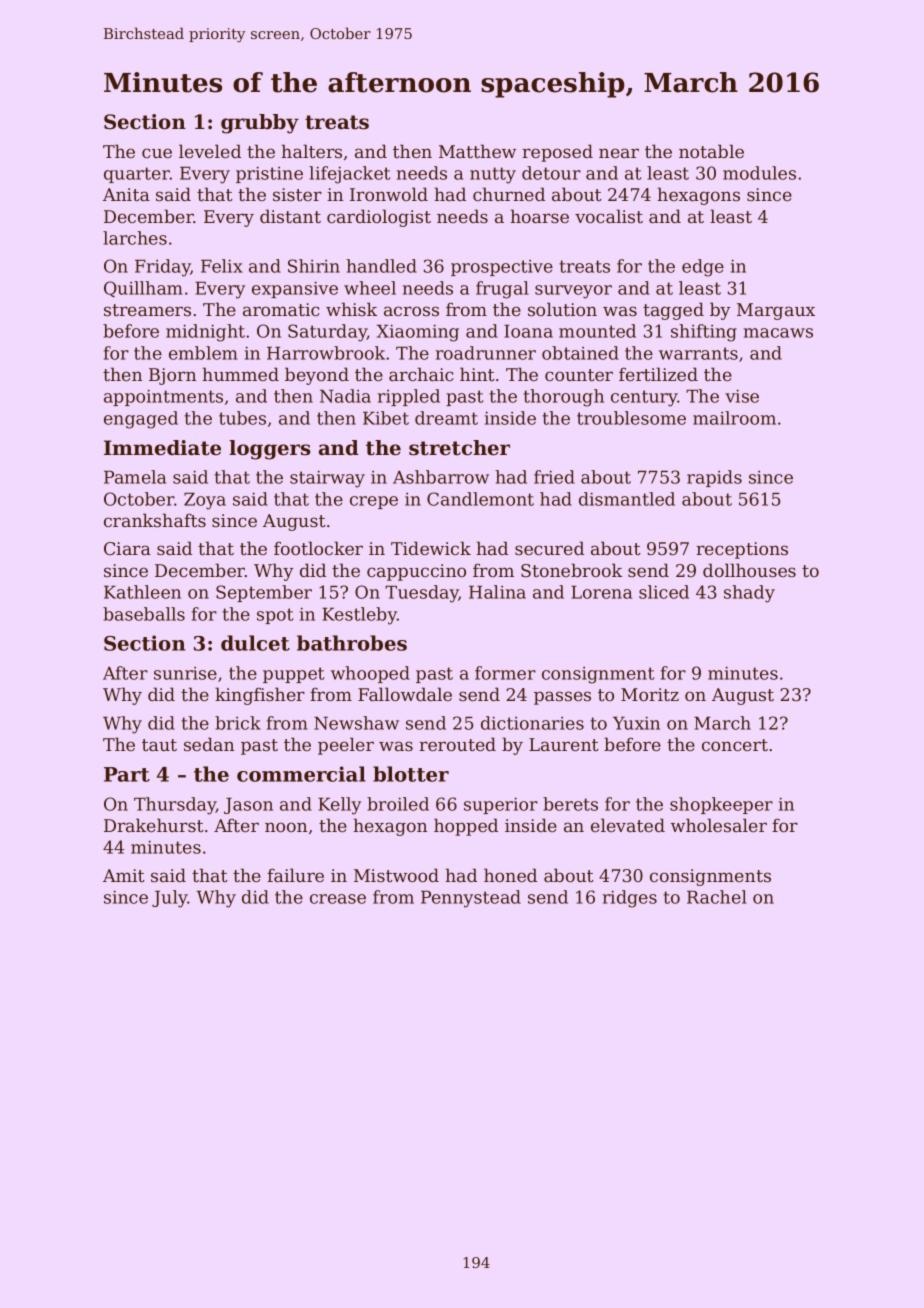 The width and height of the screenshot is (924, 1308). Describe the element at coordinates (127, 774) in the screenshot. I see `Part` at that location.
